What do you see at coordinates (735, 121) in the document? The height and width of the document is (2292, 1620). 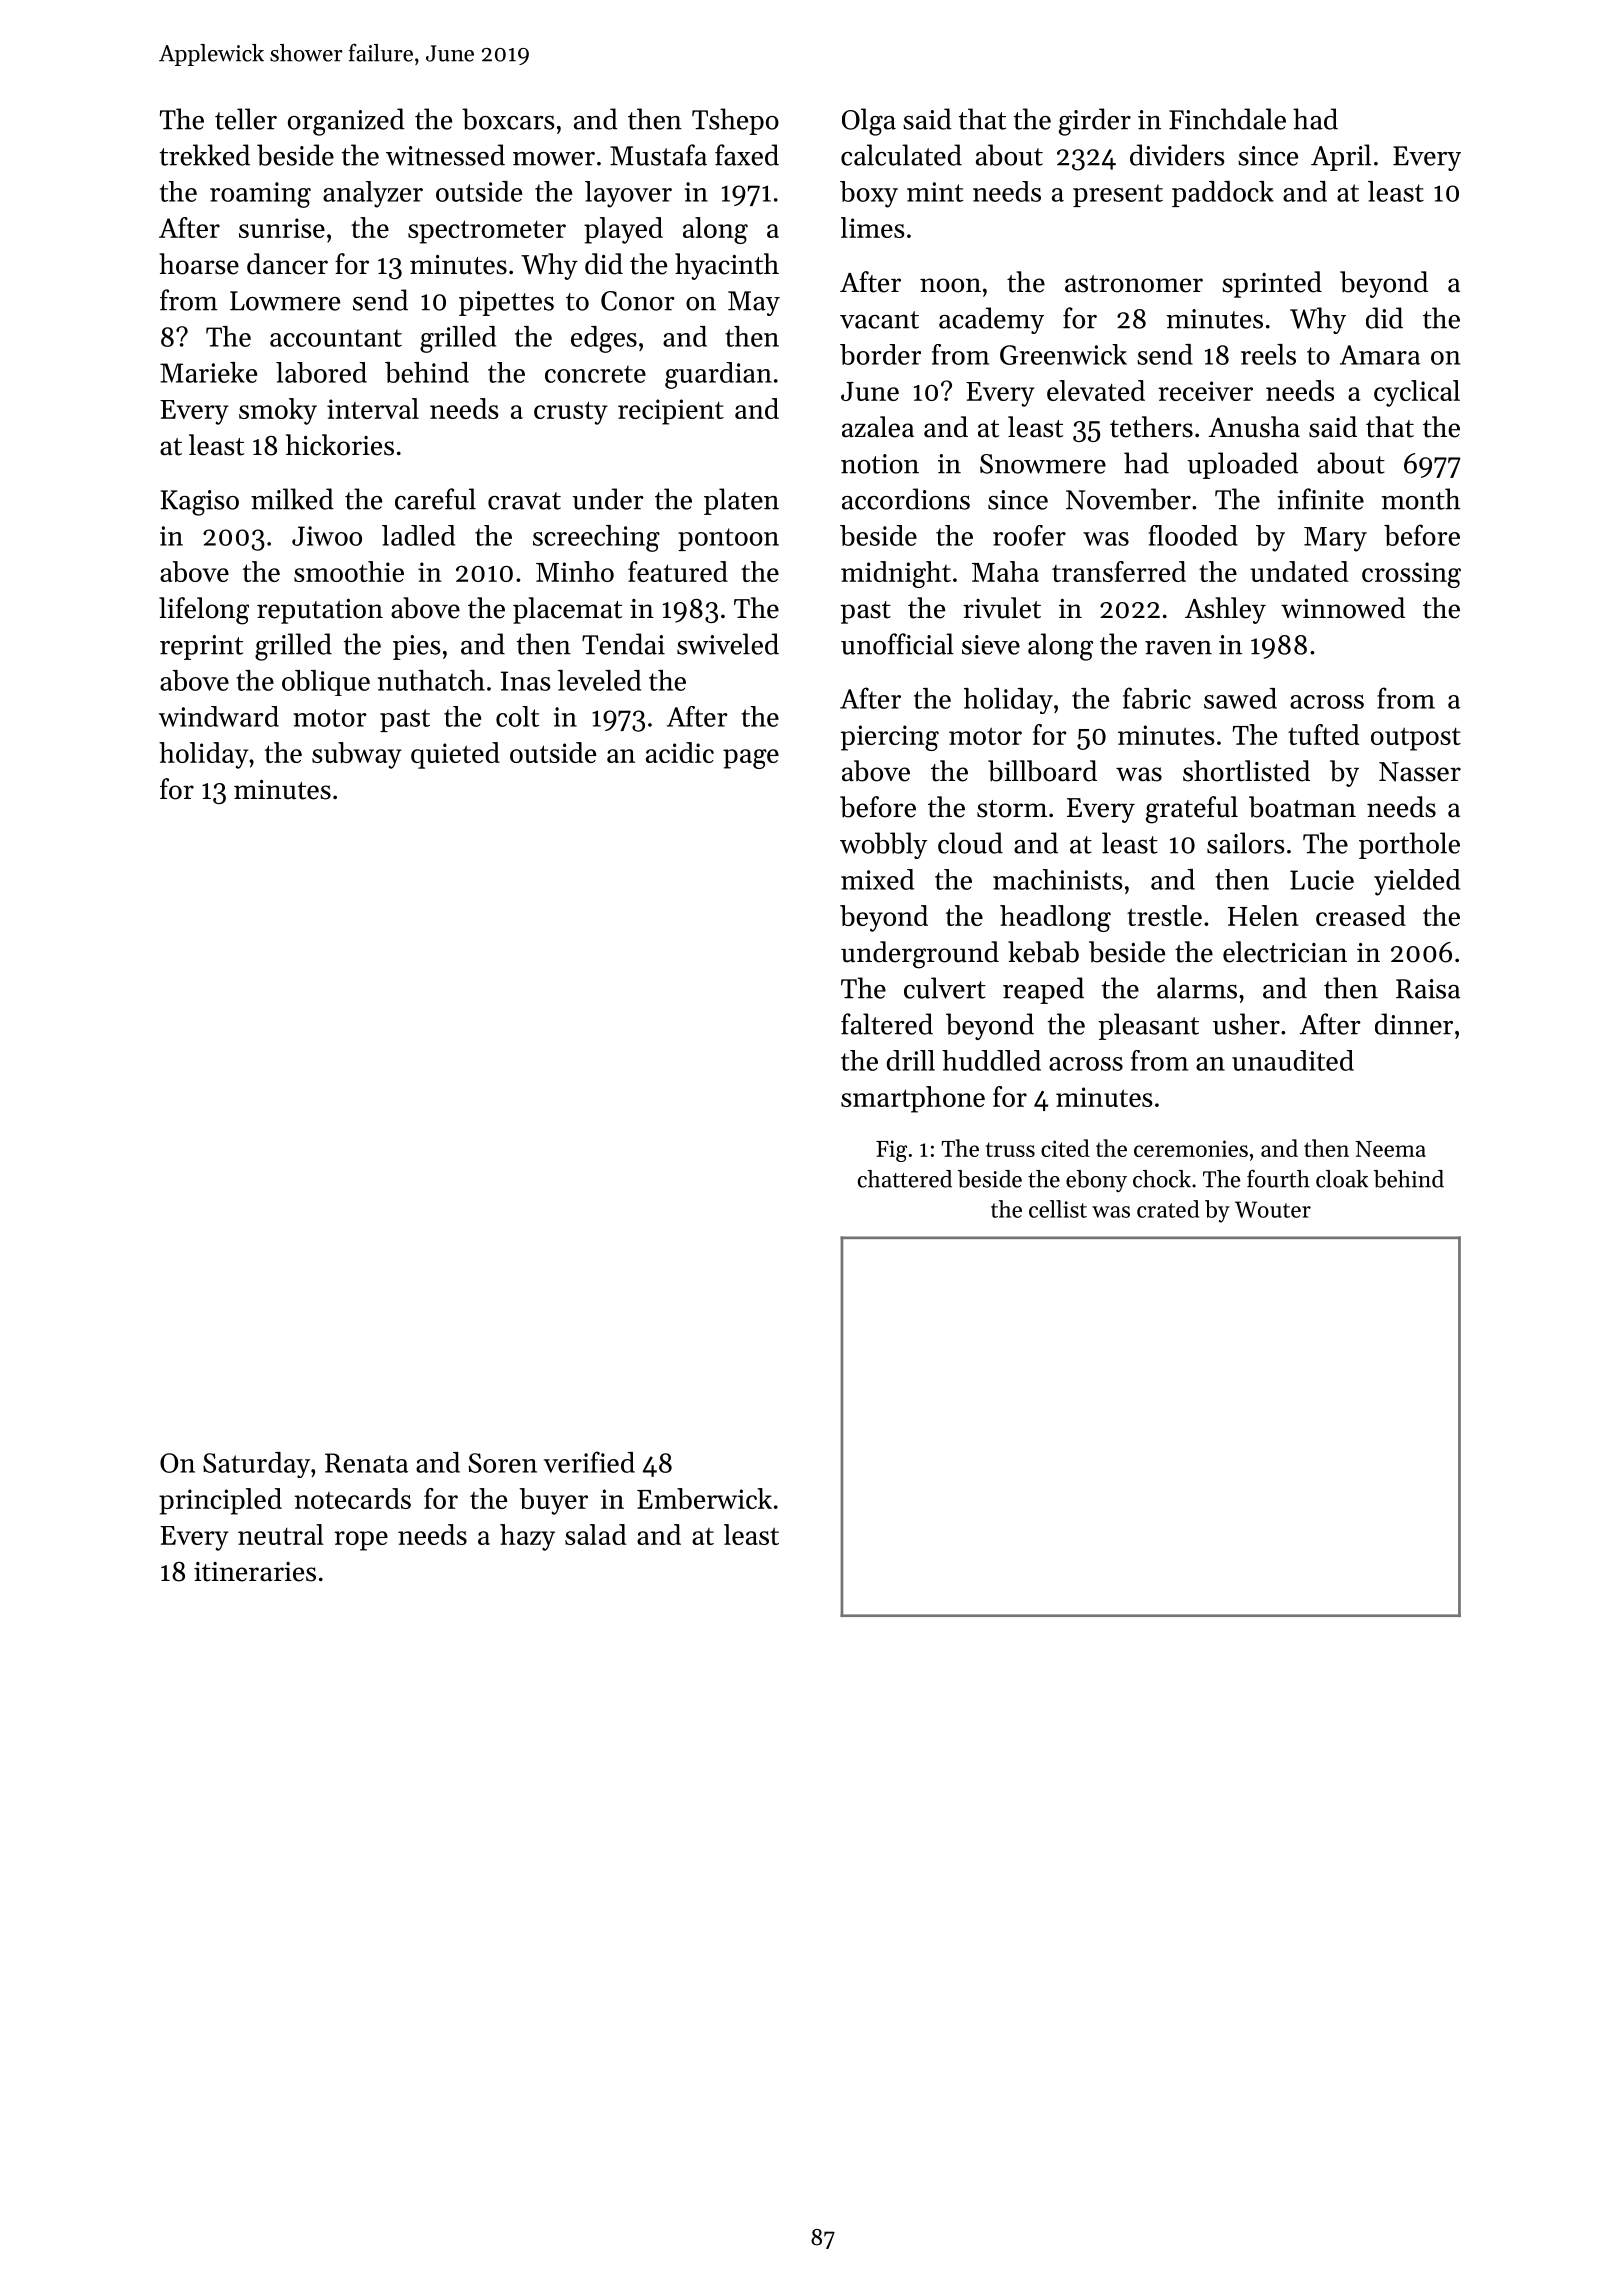 I see `Tshepo` at bounding box center [735, 121].
